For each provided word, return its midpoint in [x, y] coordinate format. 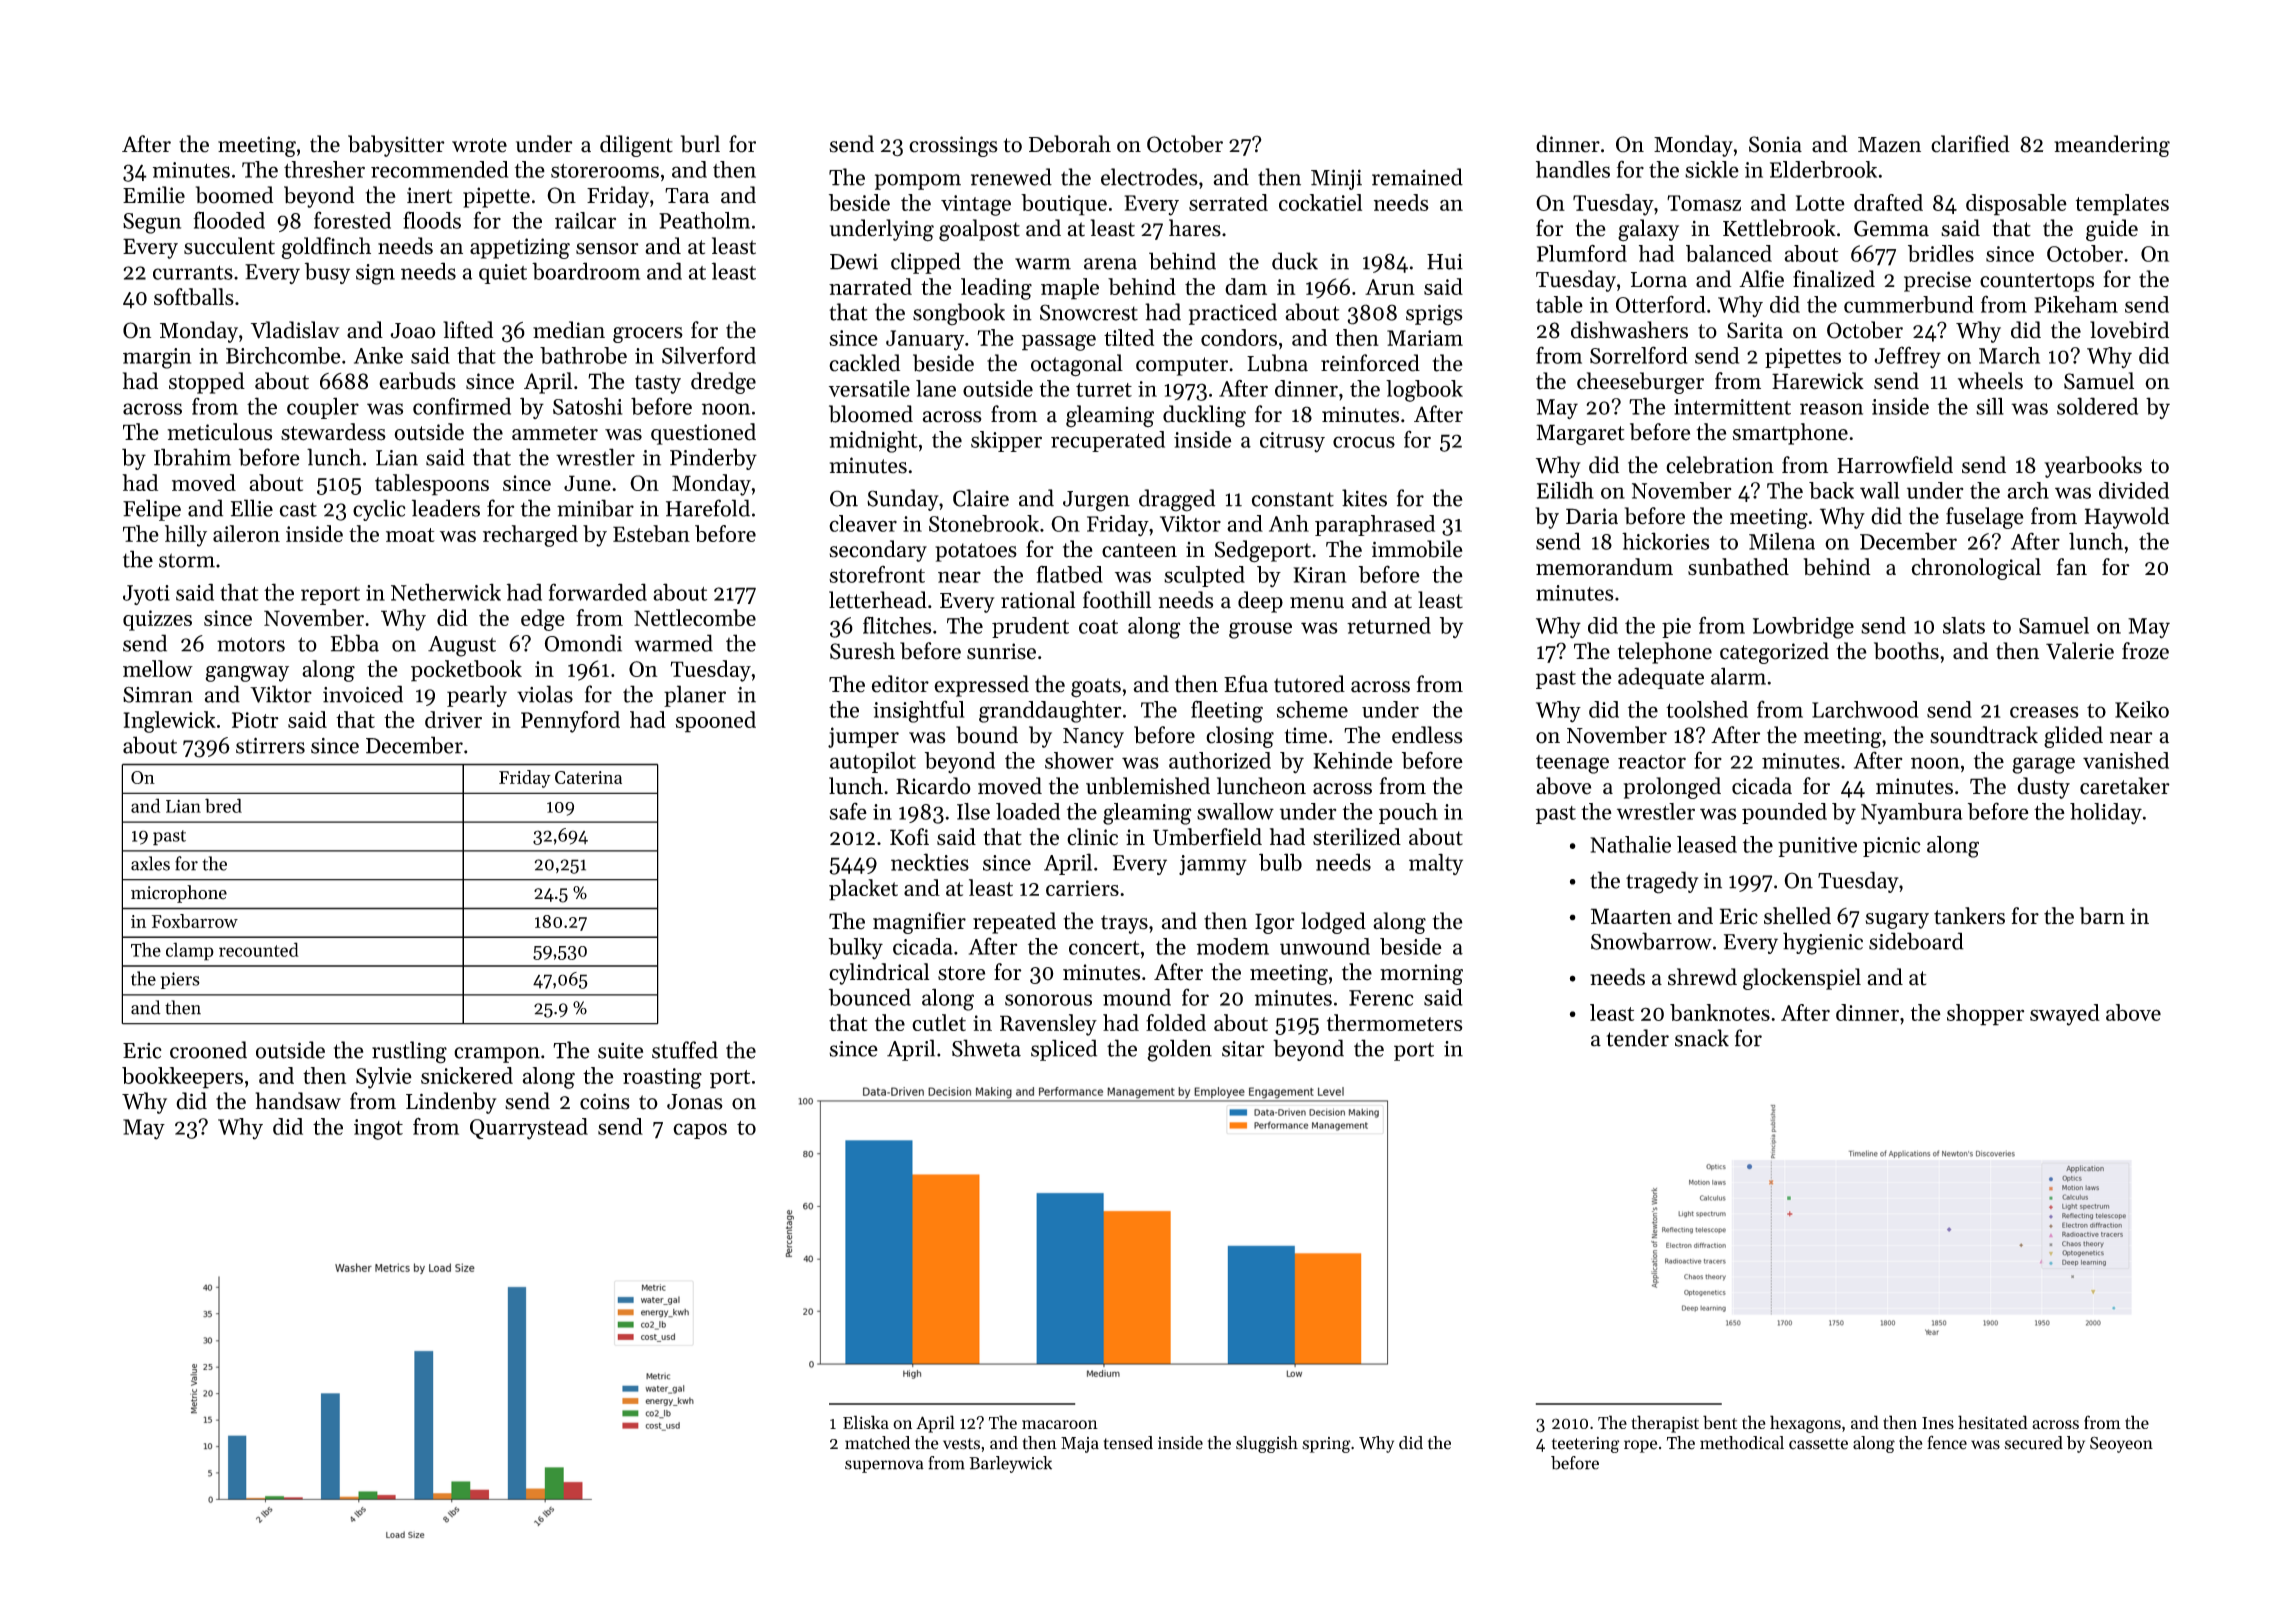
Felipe [152, 510]
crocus [1364, 442]
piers [180, 980]
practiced [1233, 314]
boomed [234, 195]
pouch [1408, 813]
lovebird [2129, 330]
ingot [378, 1129]
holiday [2106, 813]
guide [2112, 230]
